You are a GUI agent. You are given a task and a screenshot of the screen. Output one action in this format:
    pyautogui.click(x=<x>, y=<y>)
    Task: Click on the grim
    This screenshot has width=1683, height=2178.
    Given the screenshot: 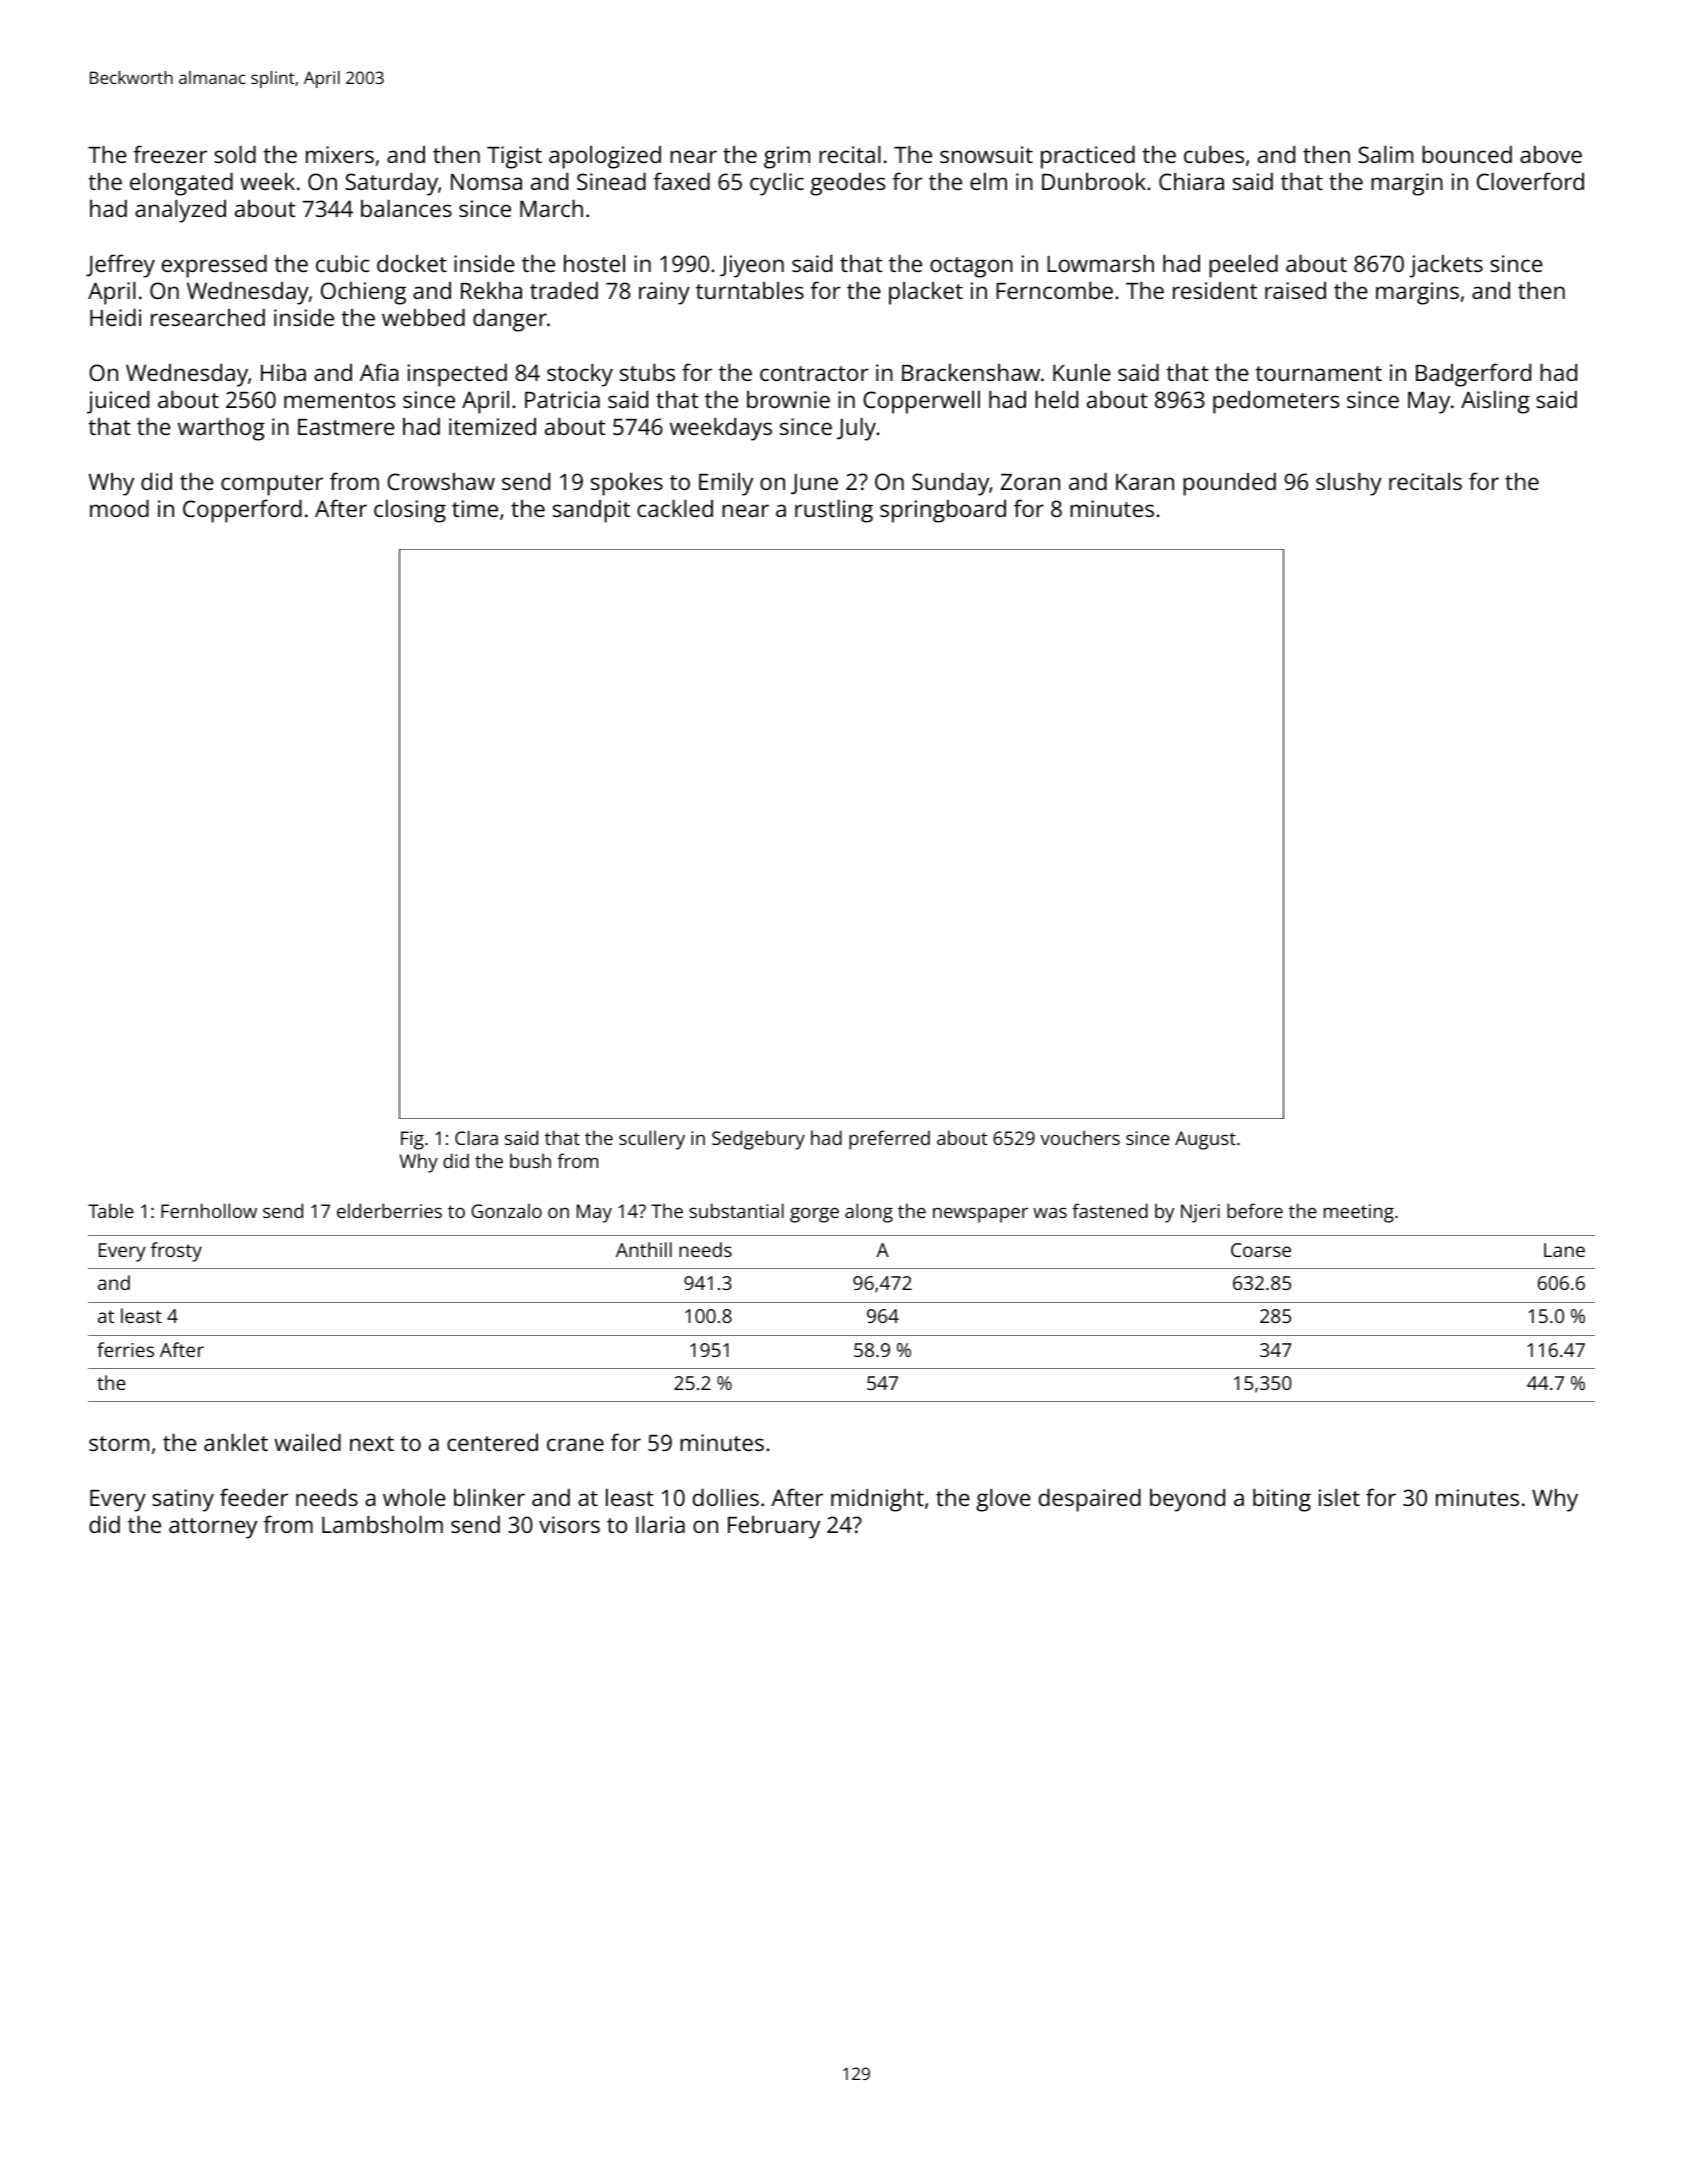 What is the action you would take?
    pyautogui.click(x=787, y=157)
